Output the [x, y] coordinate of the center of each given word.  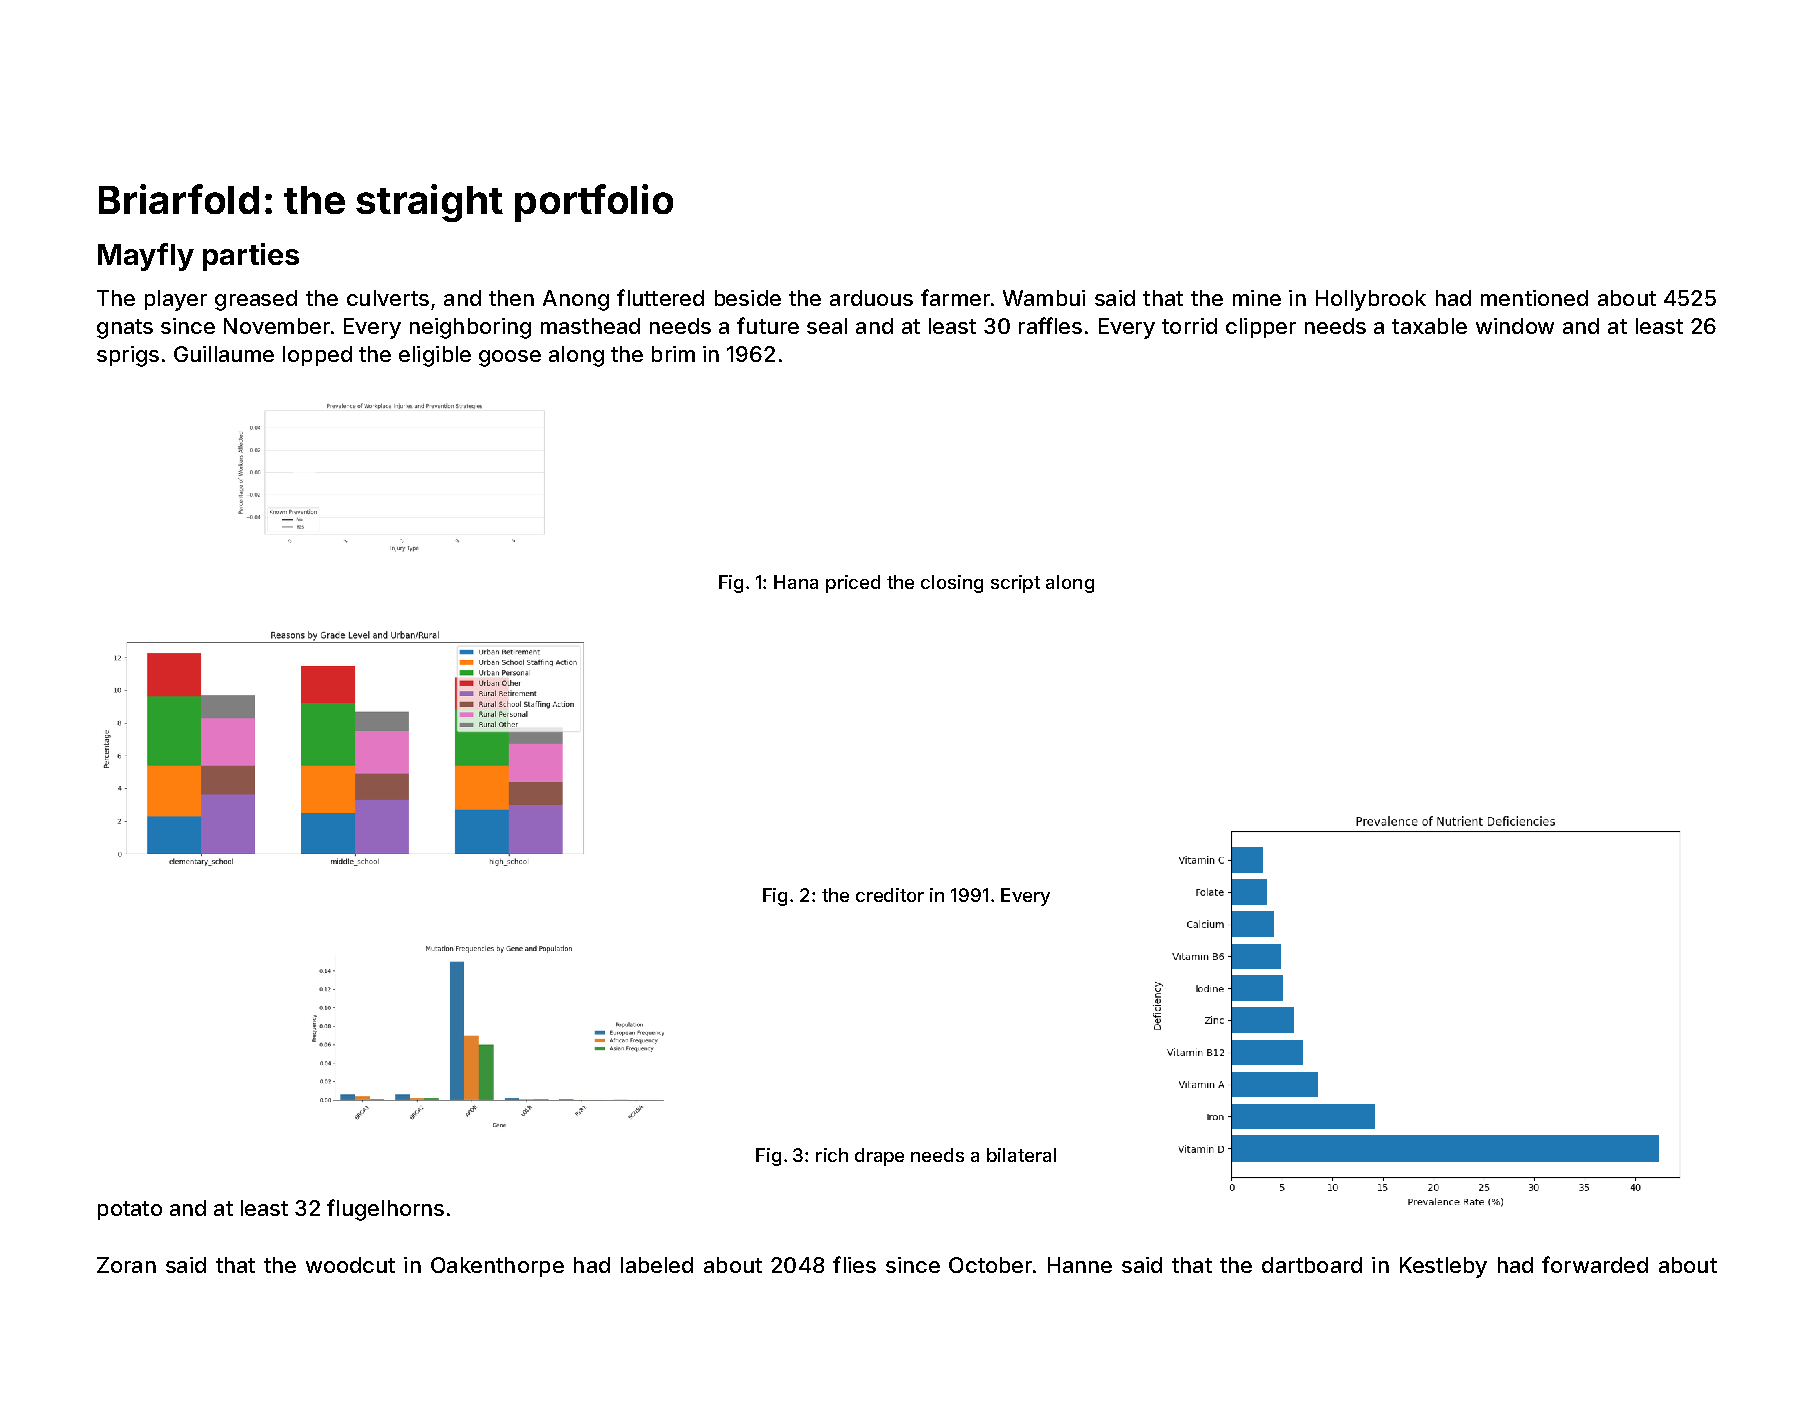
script [1015, 584]
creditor [890, 895]
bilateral [1021, 1155]
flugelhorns [385, 1210]
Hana [796, 582]
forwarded [1595, 1264]
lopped [317, 356]
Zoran [126, 1265]
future [768, 325]
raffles [1050, 325]
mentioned [1534, 298]
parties [251, 257]
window [1515, 326]
